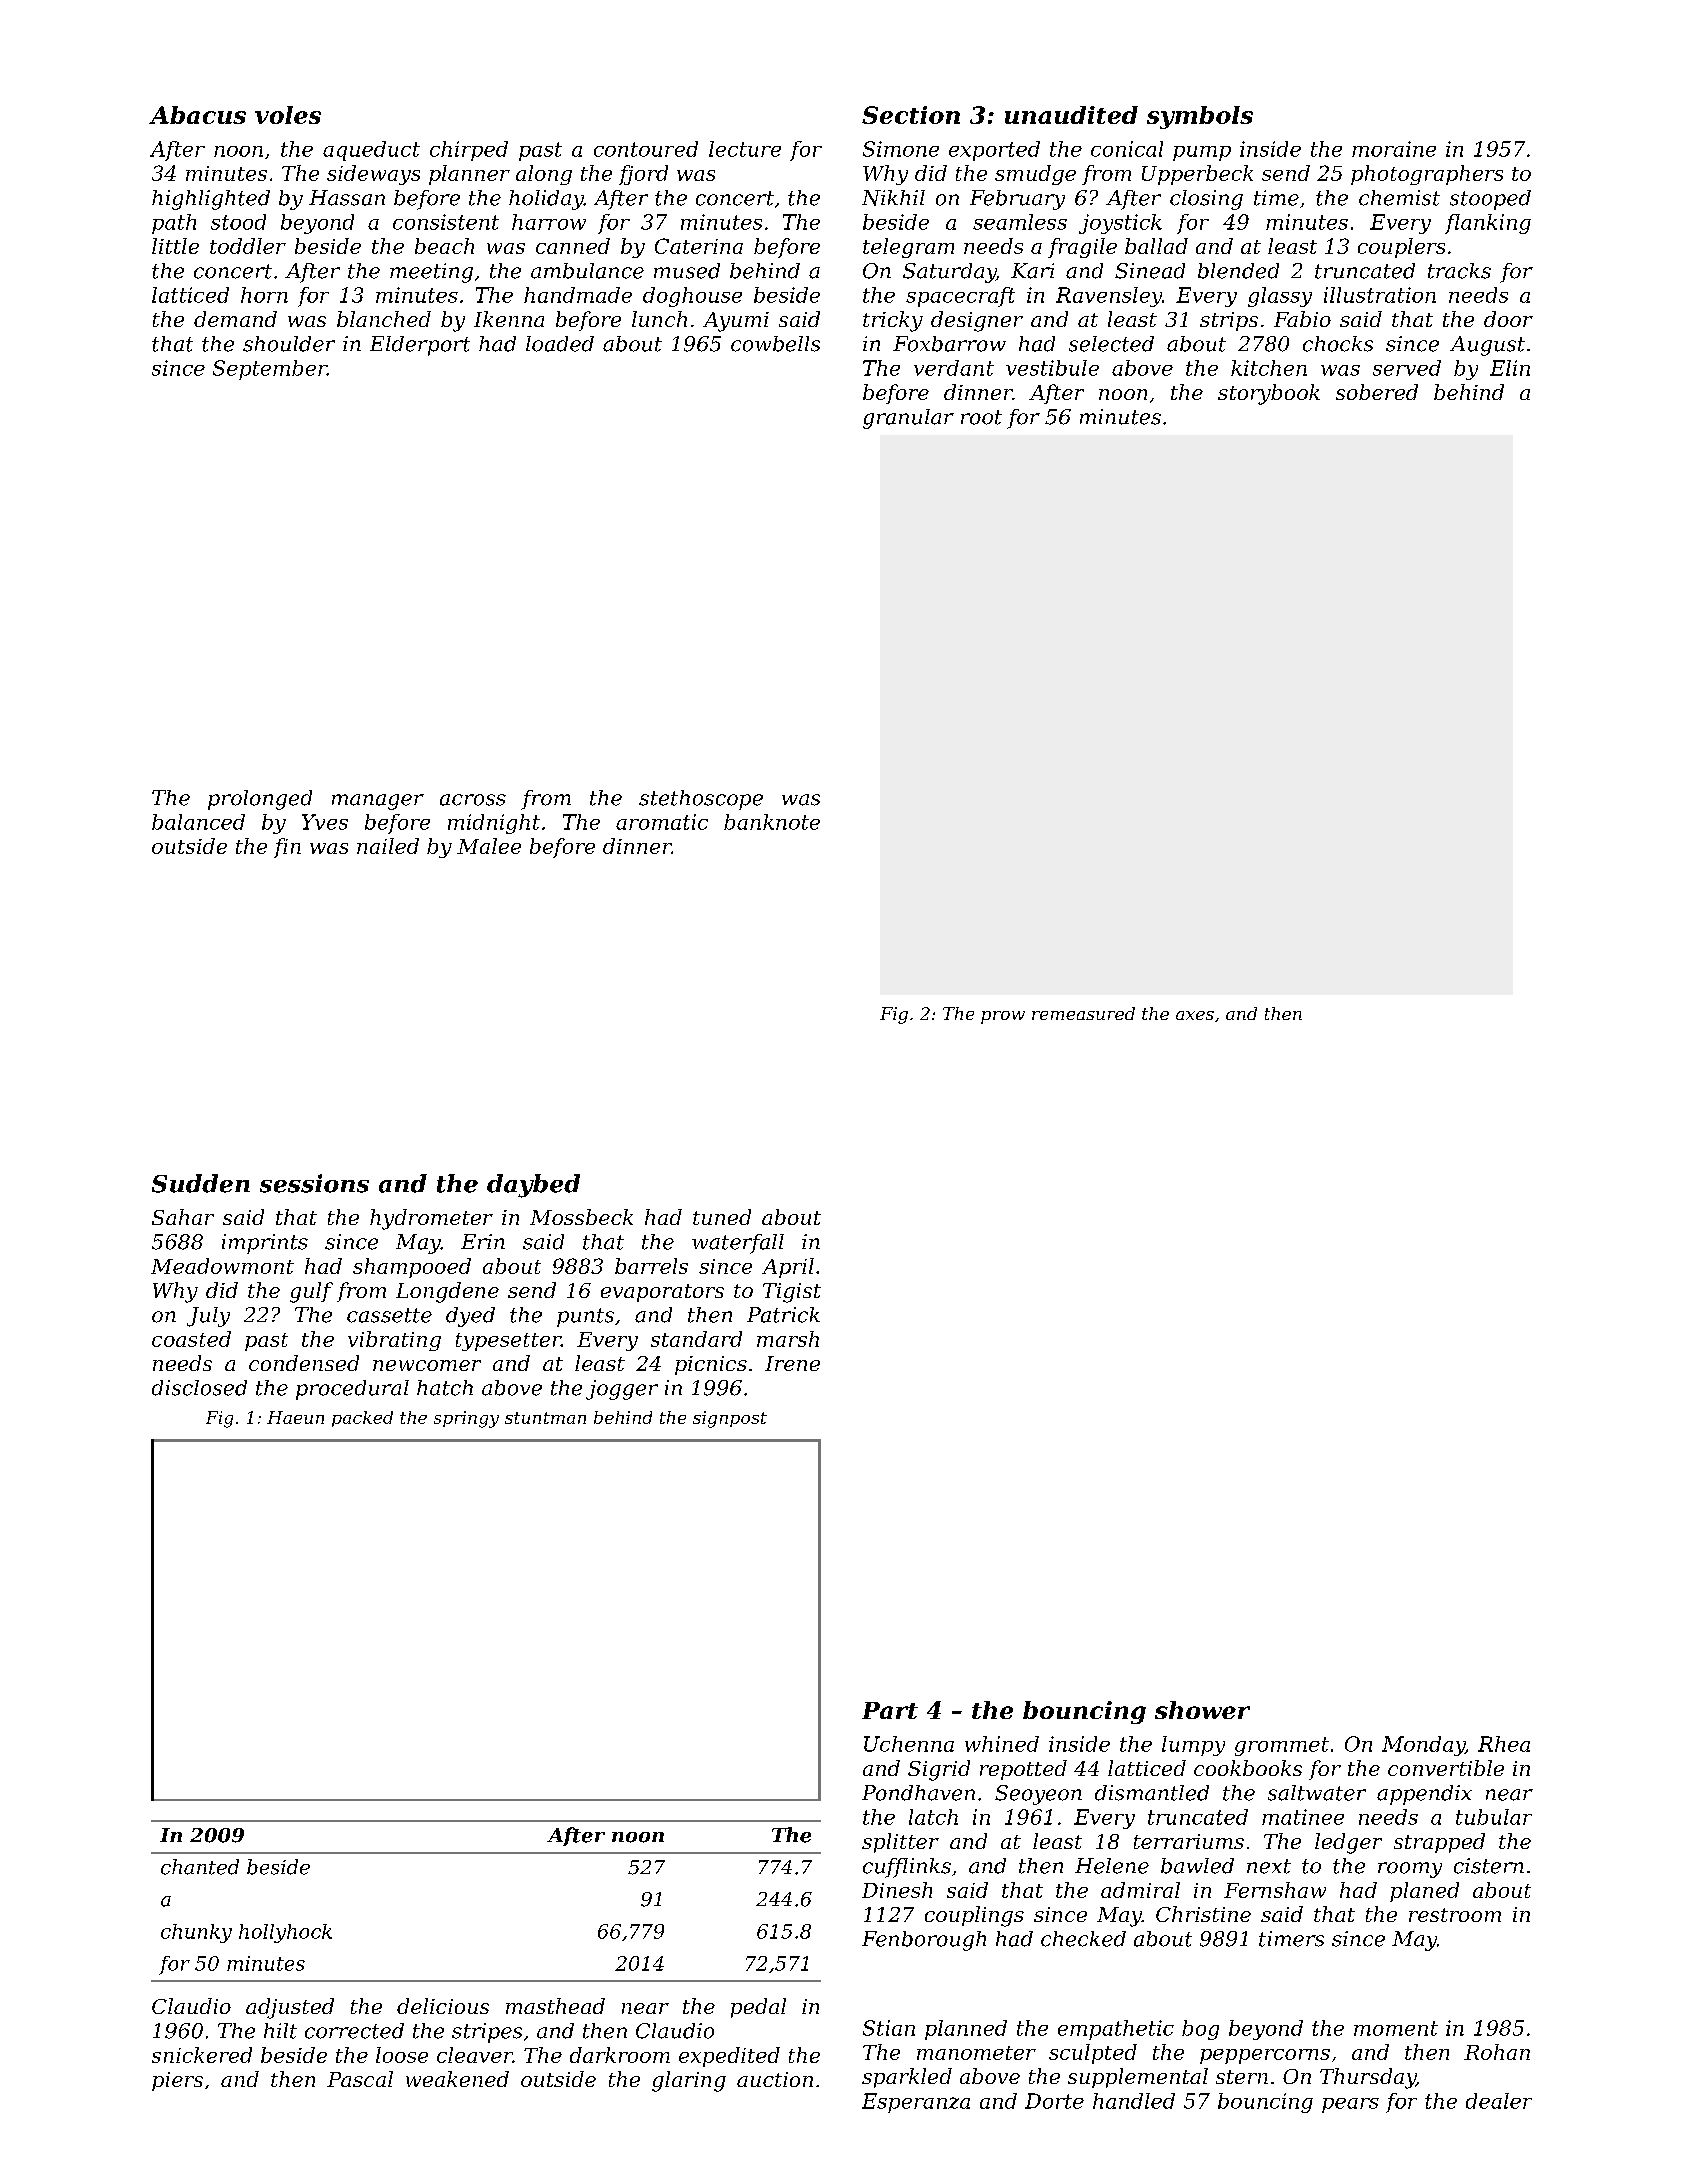 This page has height=2178, width=1683. What do you see at coordinates (788, 1268) in the page?
I see `April` at bounding box center [788, 1268].
